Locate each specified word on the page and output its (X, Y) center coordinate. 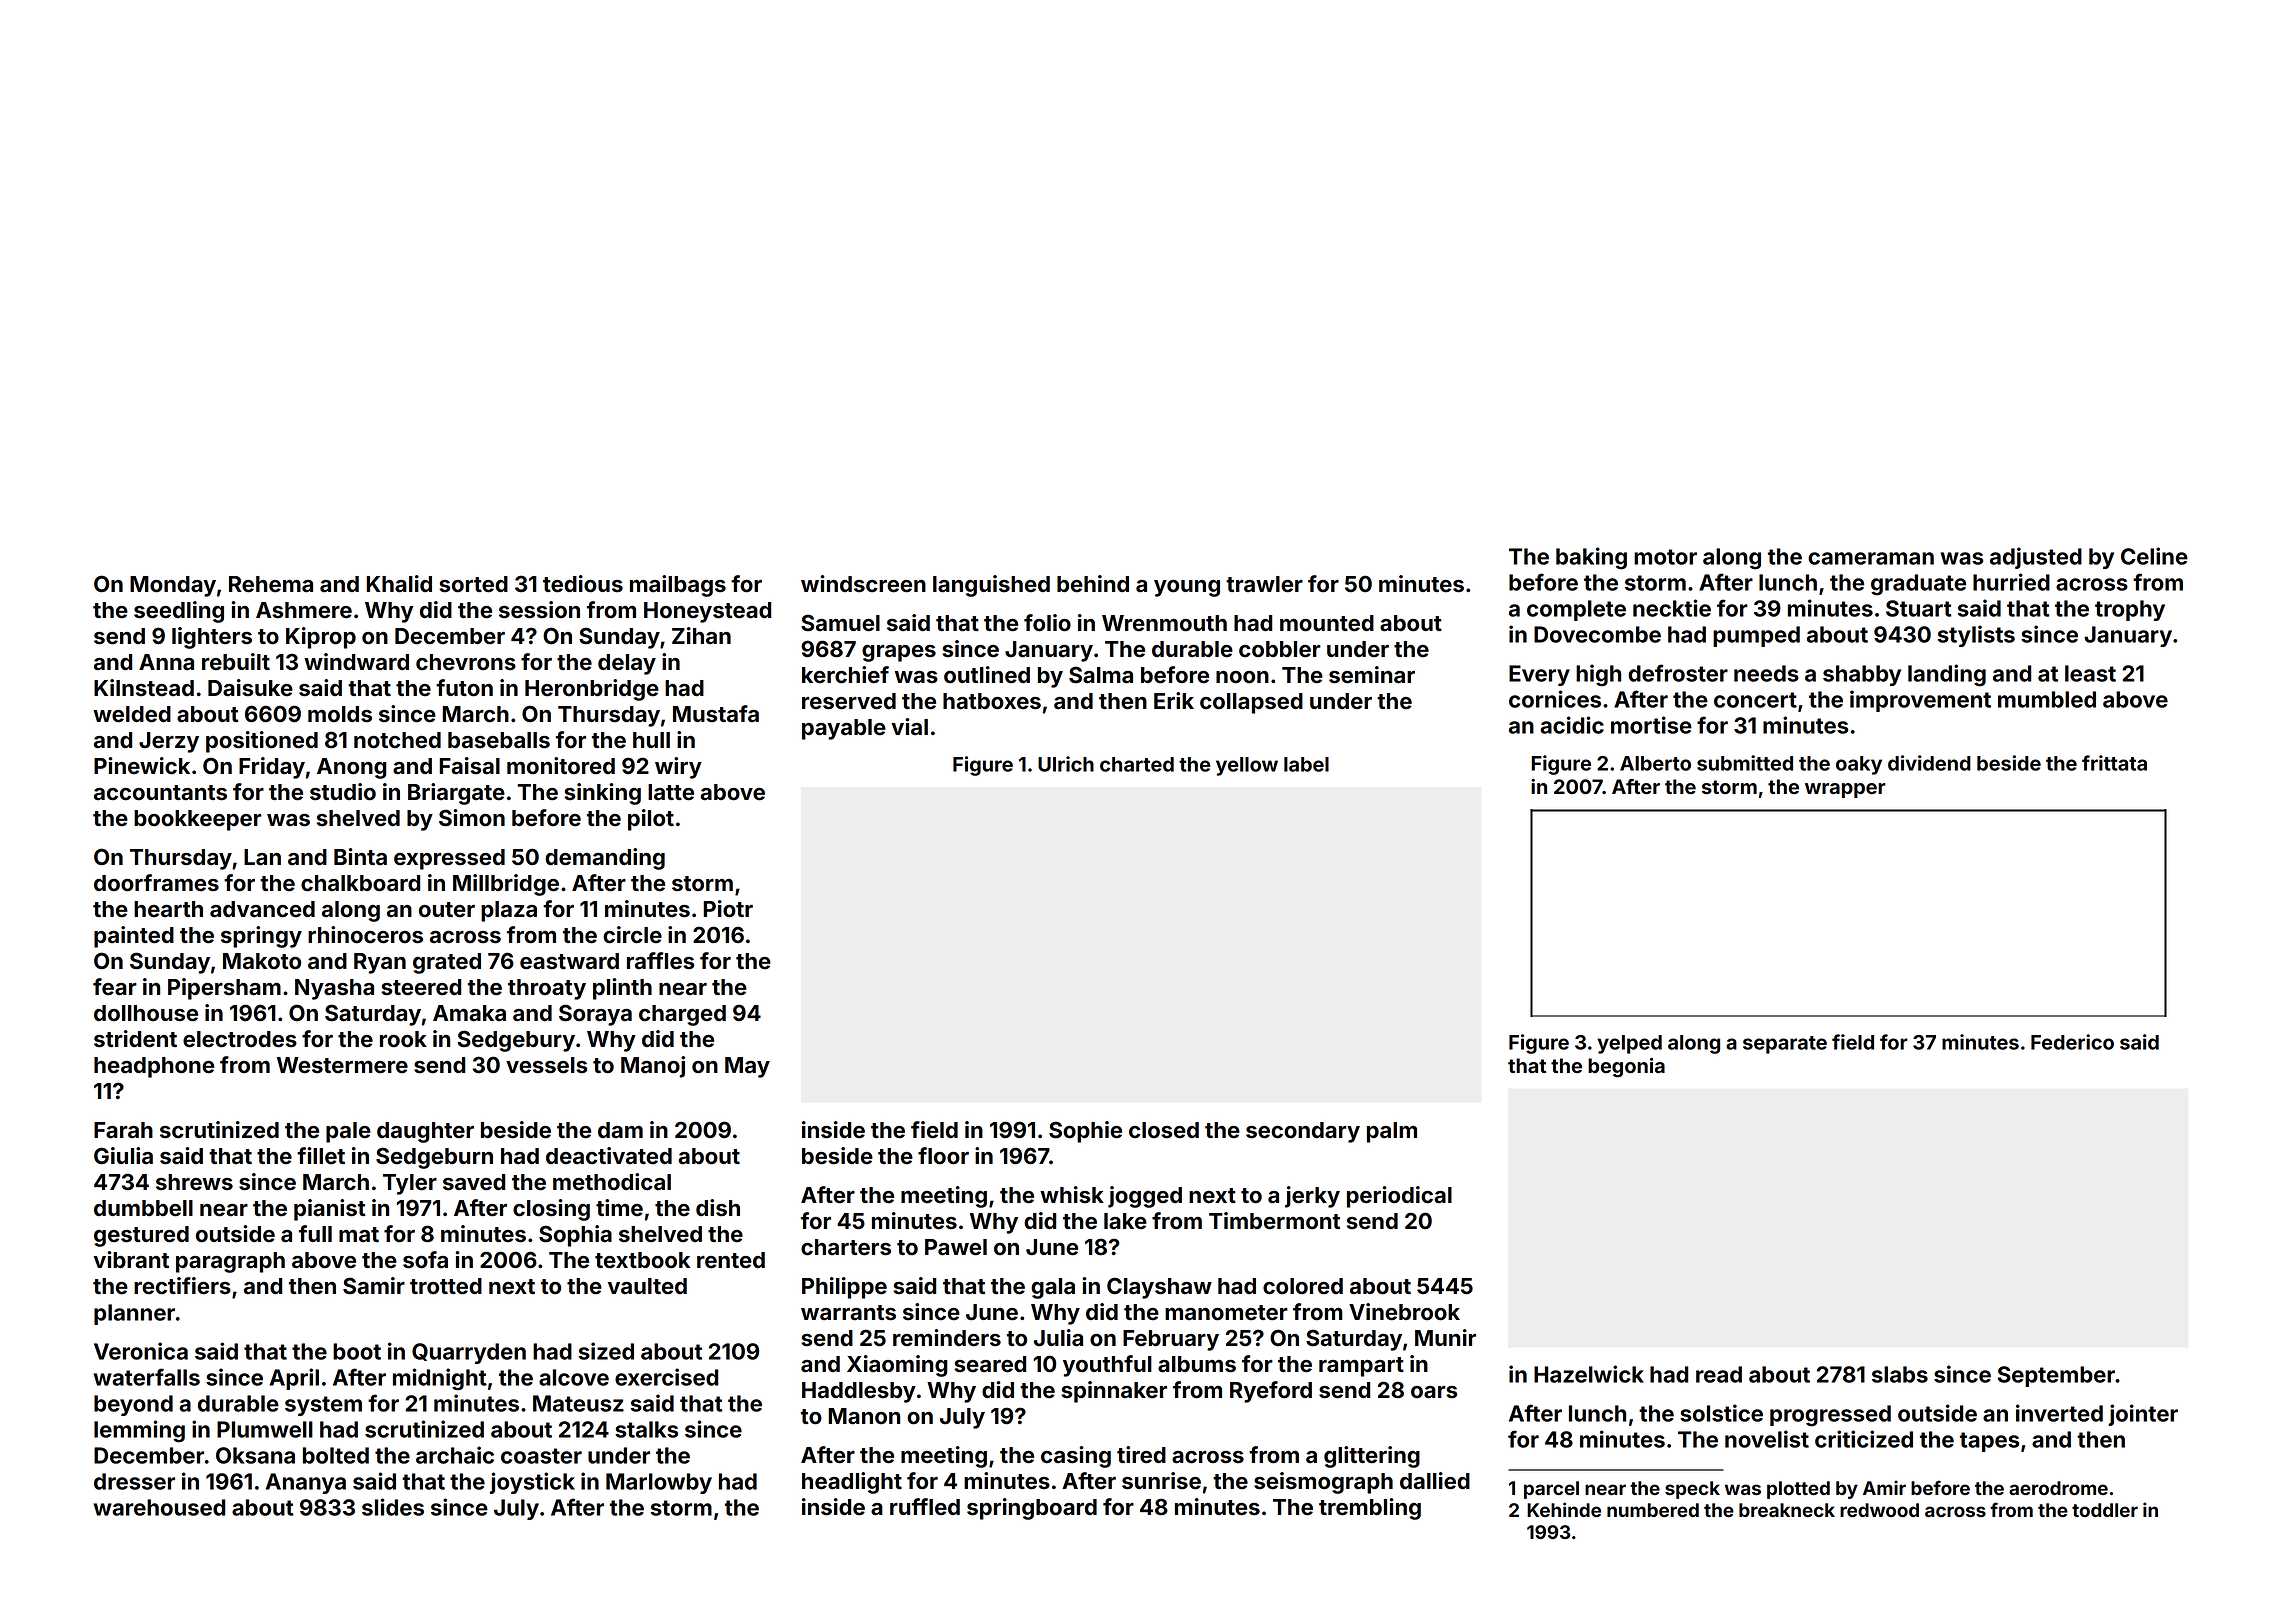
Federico (2072, 1042)
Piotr (728, 909)
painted (134, 937)
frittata (2114, 763)
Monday (173, 586)
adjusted (2036, 558)
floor (943, 1156)
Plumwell (265, 1429)
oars (1434, 1392)
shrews (194, 1182)
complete (1576, 610)
